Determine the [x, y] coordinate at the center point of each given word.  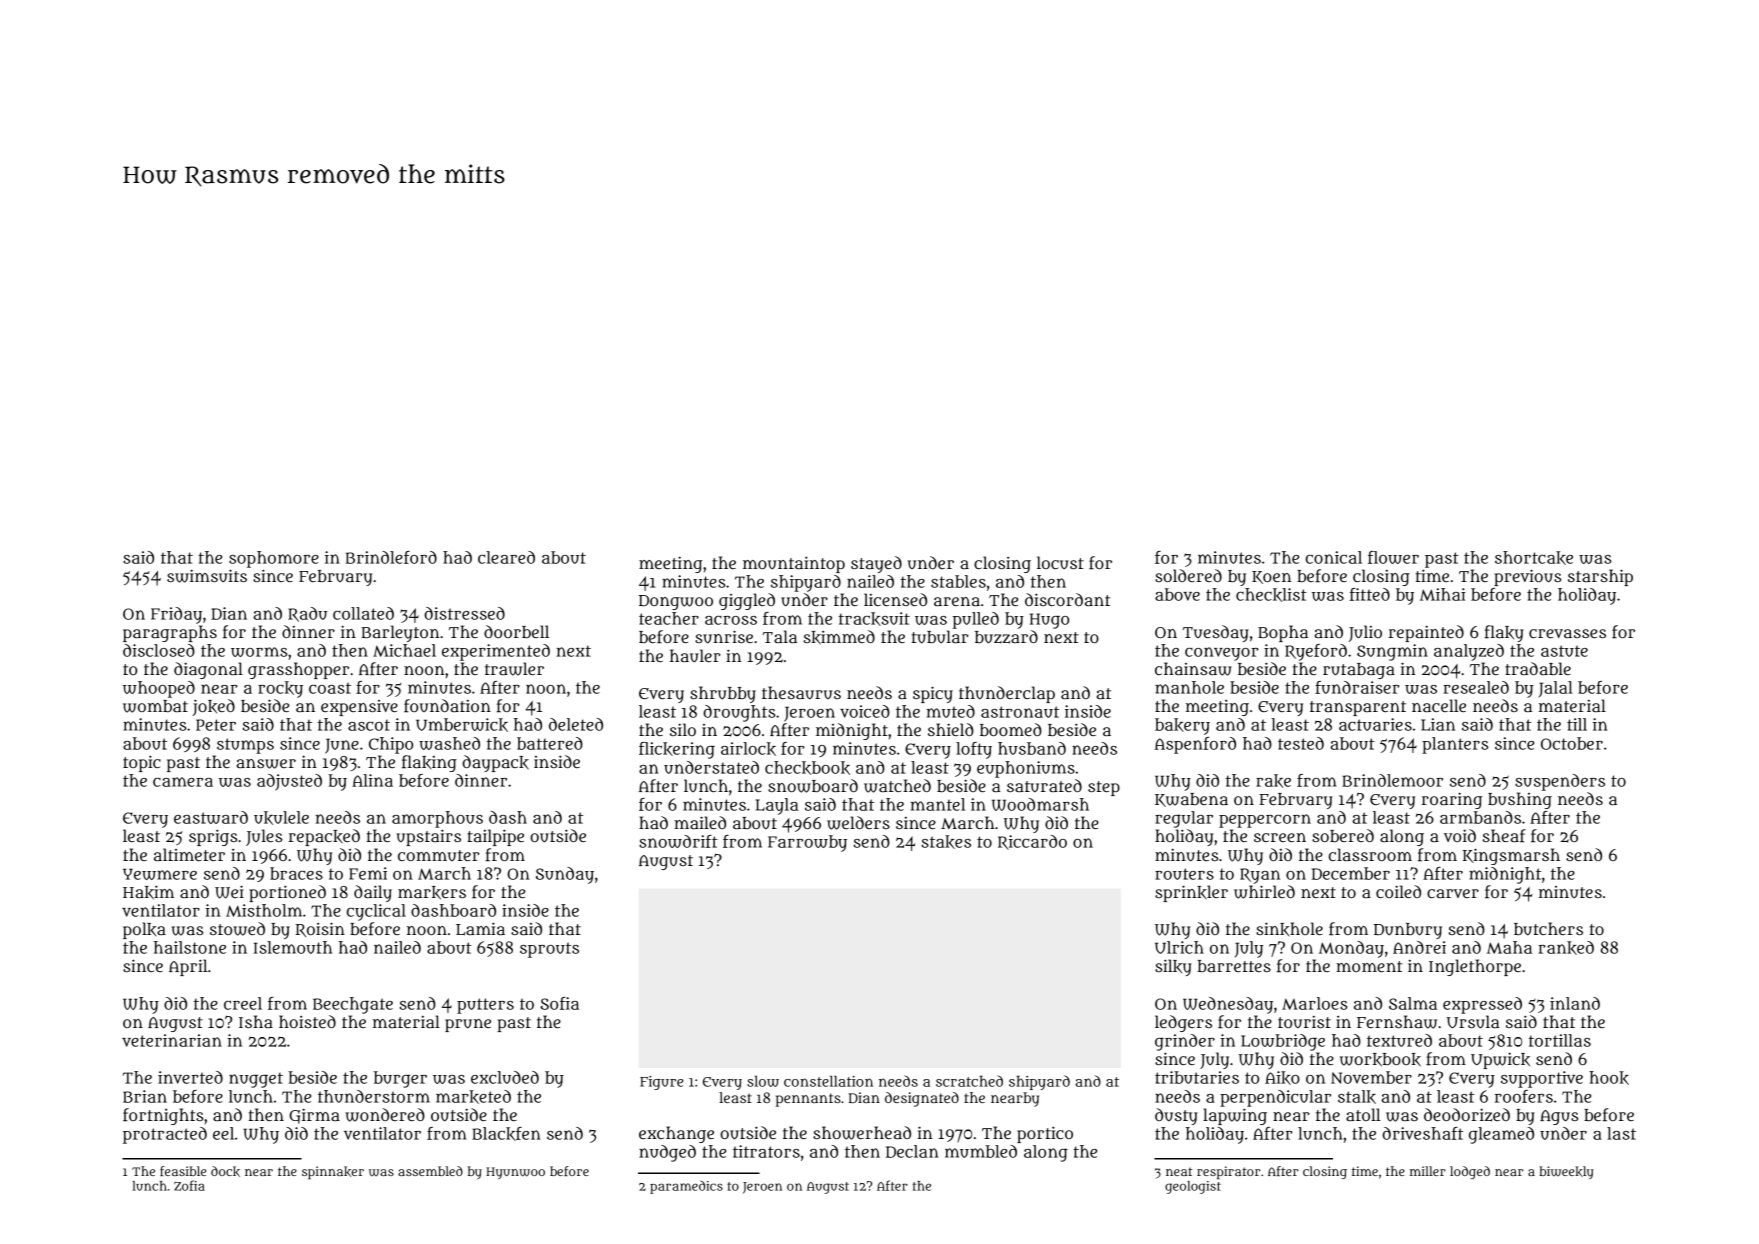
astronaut [1020, 712]
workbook [1380, 1060]
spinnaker [333, 1172]
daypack [495, 763]
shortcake [1534, 558]
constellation [828, 1081]
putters [485, 1006]
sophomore [274, 559]
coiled [1398, 891]
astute [1564, 651]
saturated [1044, 785]
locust [1060, 563]
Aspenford [1195, 745]
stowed [237, 929]
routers [1184, 874]
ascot [369, 725]
